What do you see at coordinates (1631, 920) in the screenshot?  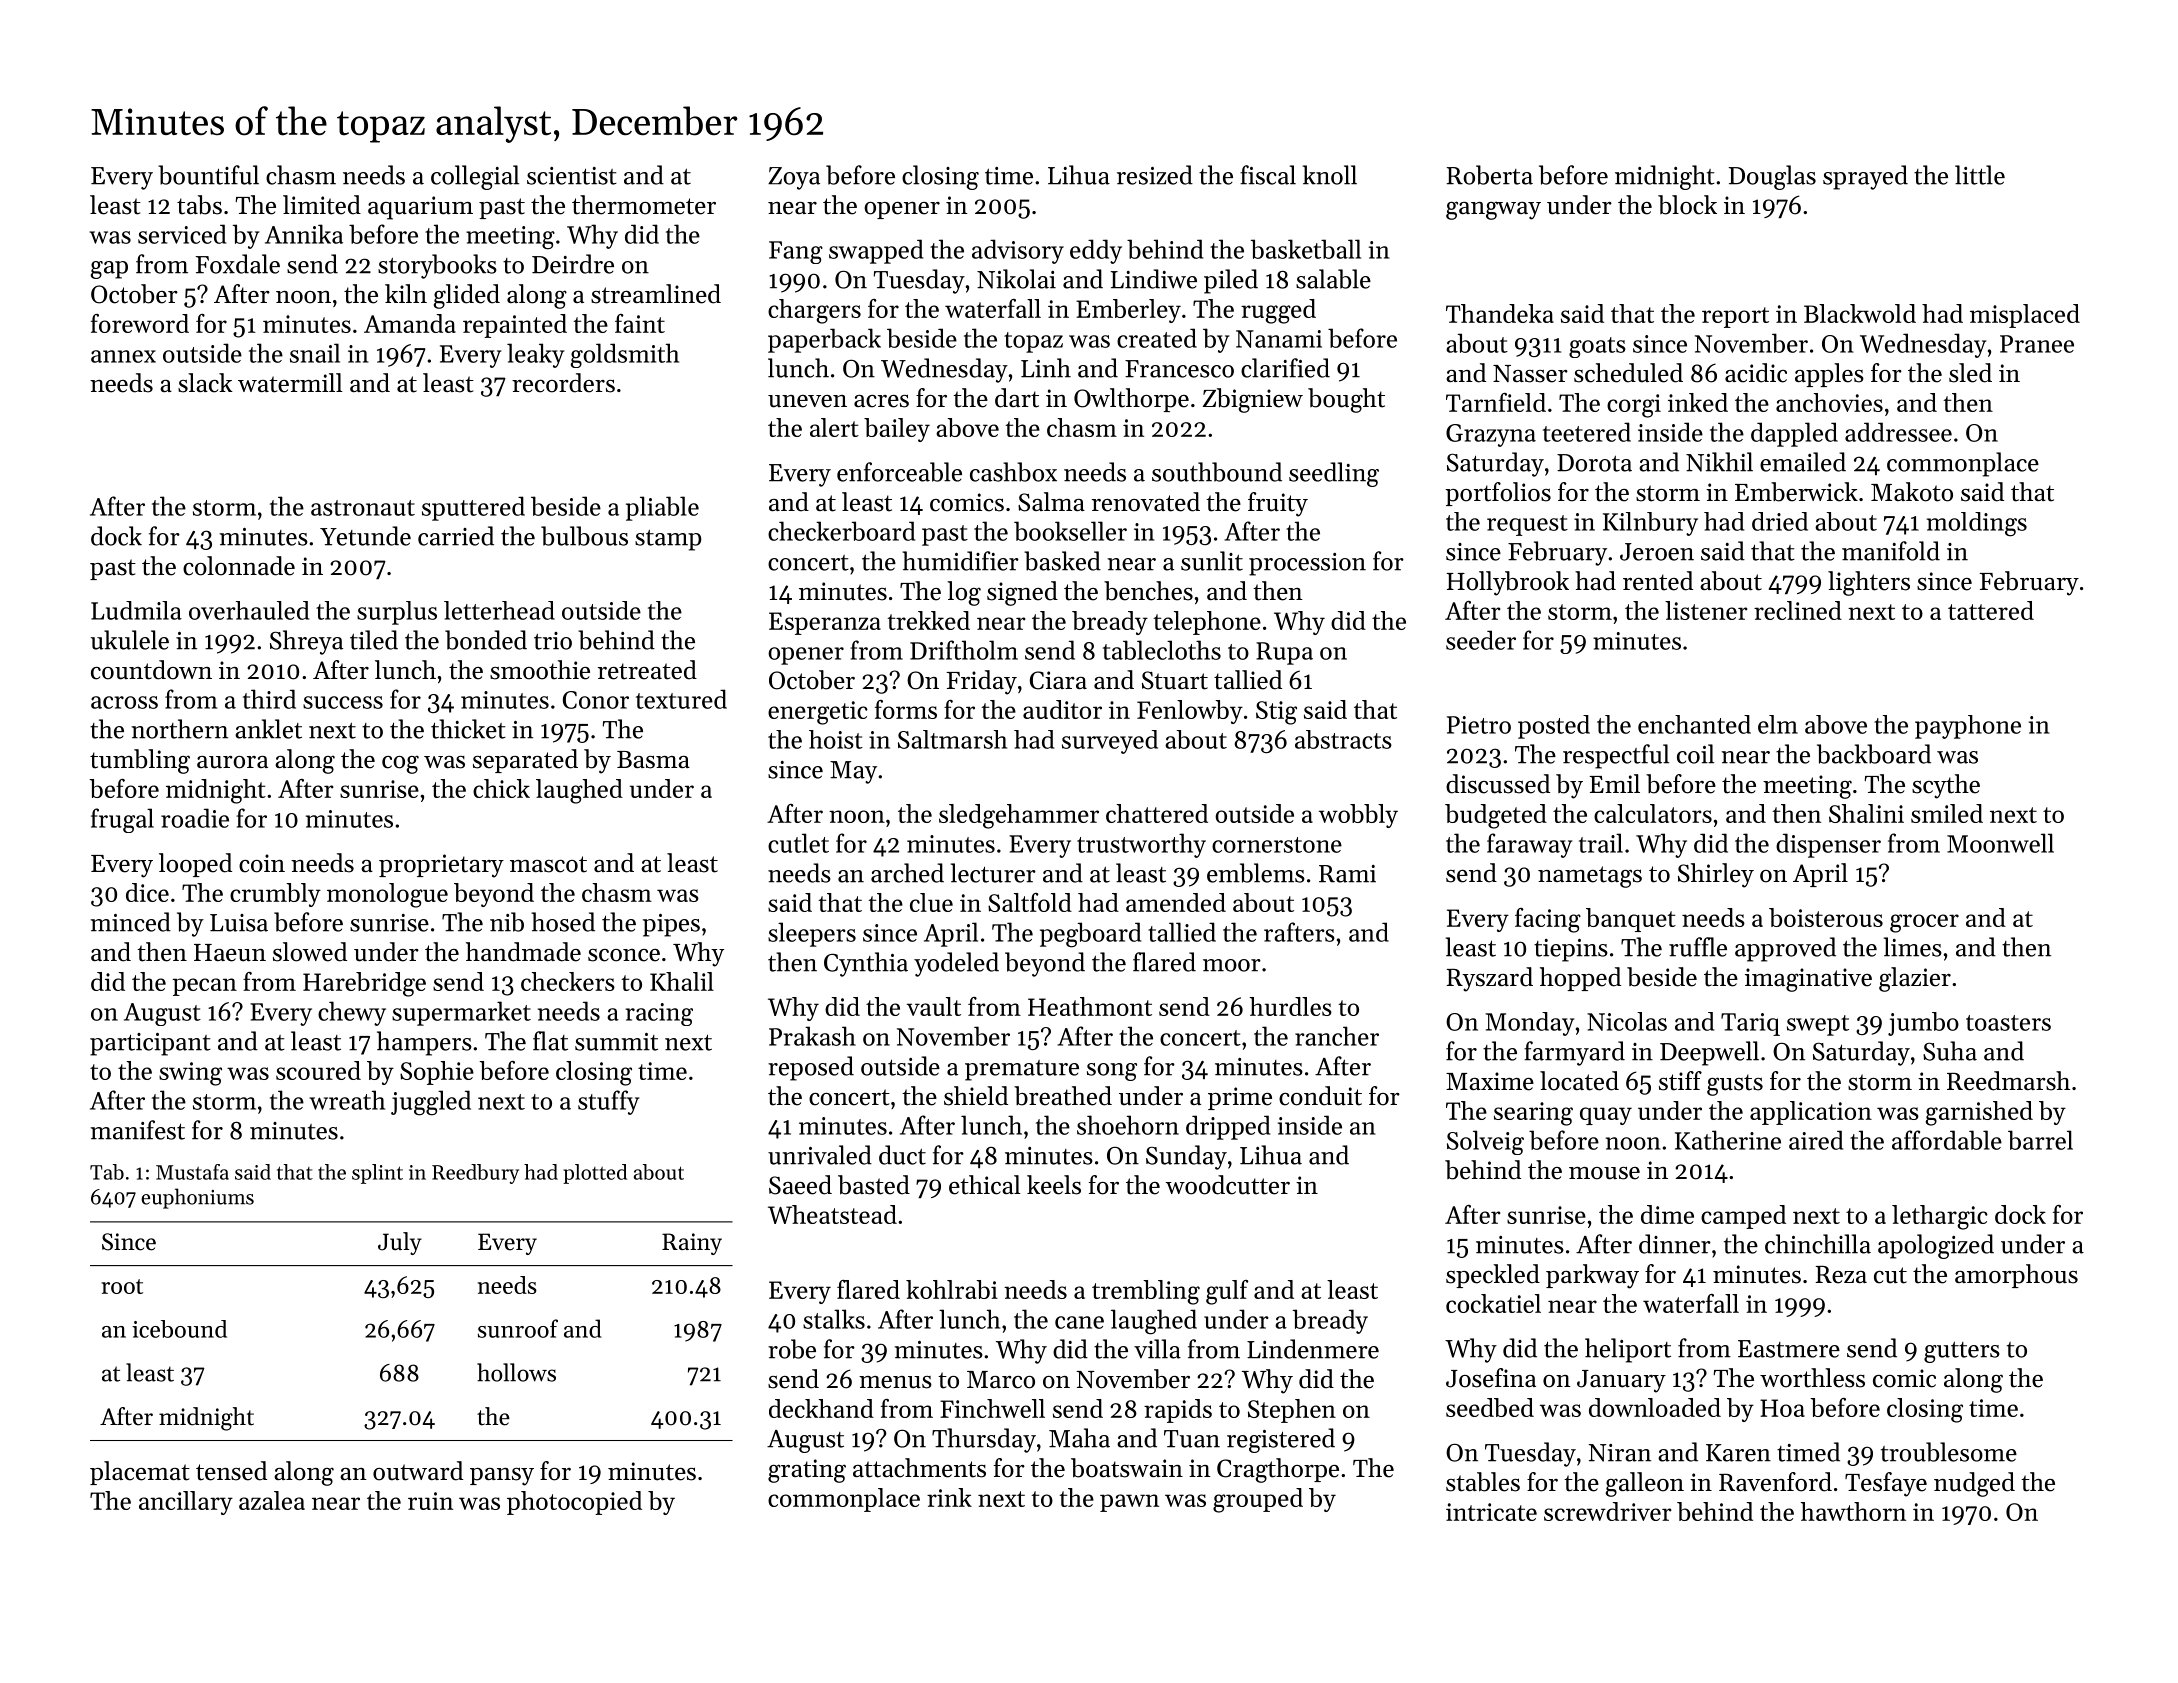 I see `banquet` at bounding box center [1631, 920].
